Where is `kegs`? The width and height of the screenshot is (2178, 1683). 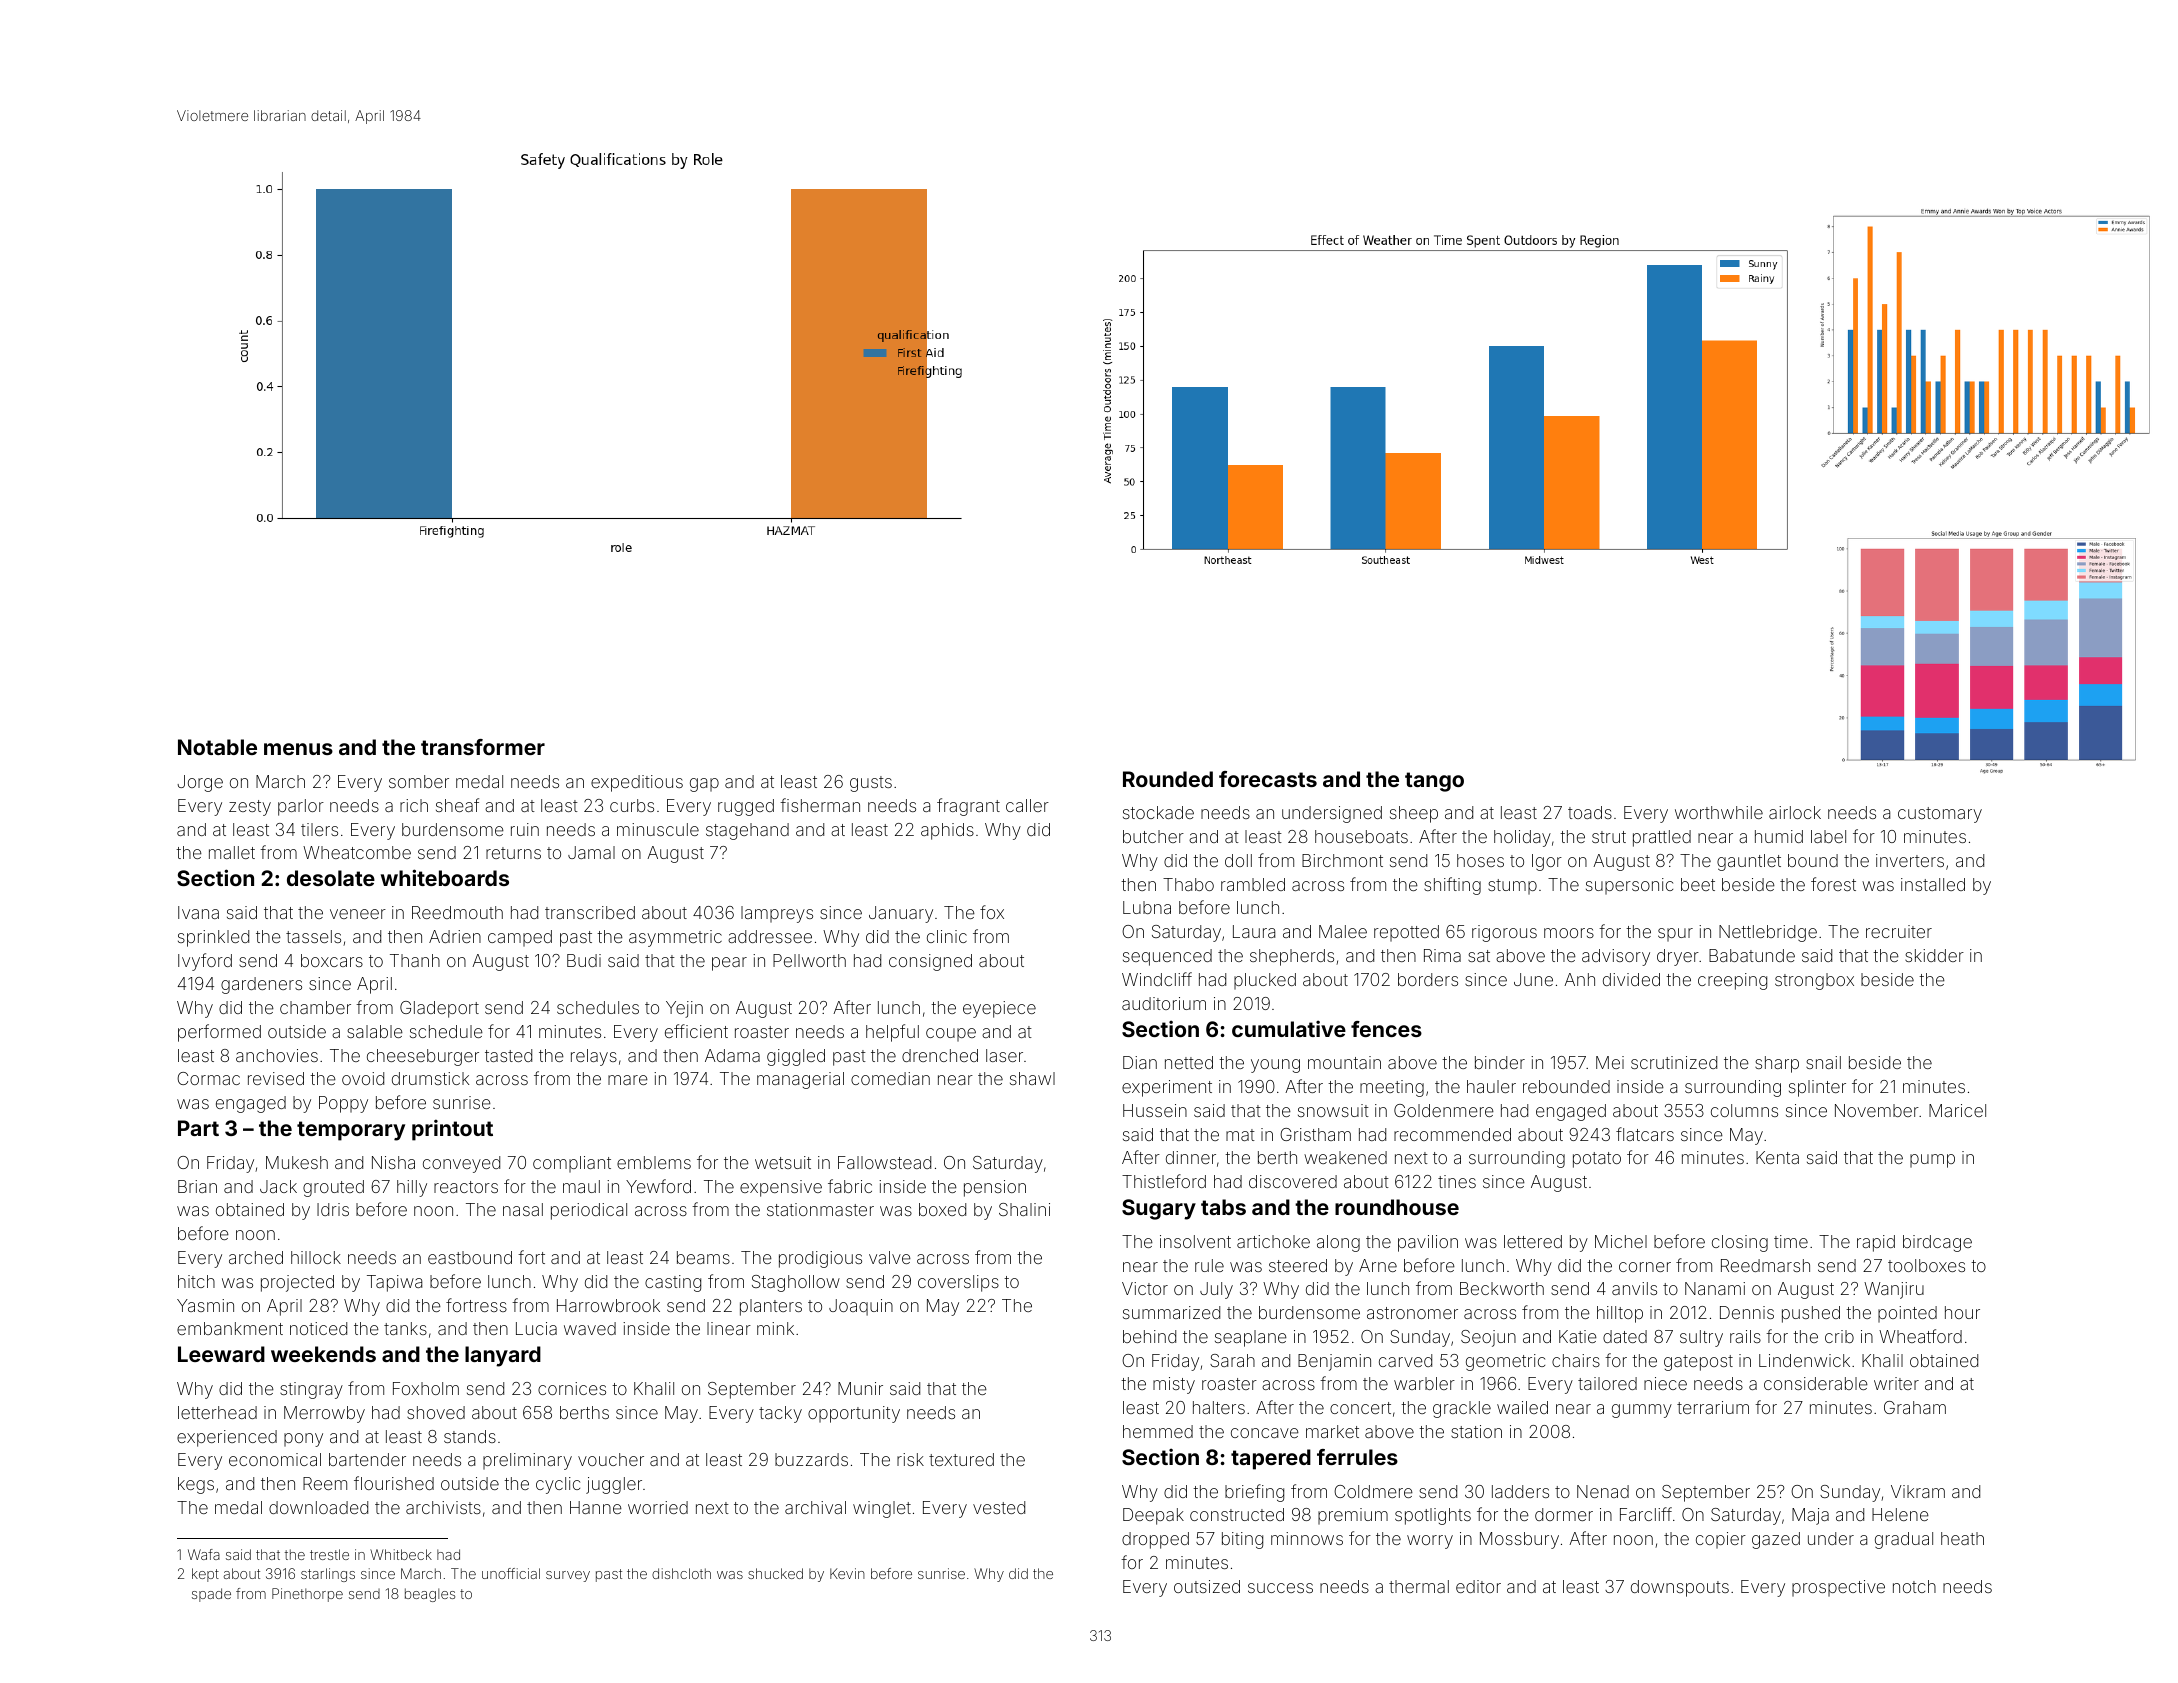
kegs is located at coordinates (196, 1485).
